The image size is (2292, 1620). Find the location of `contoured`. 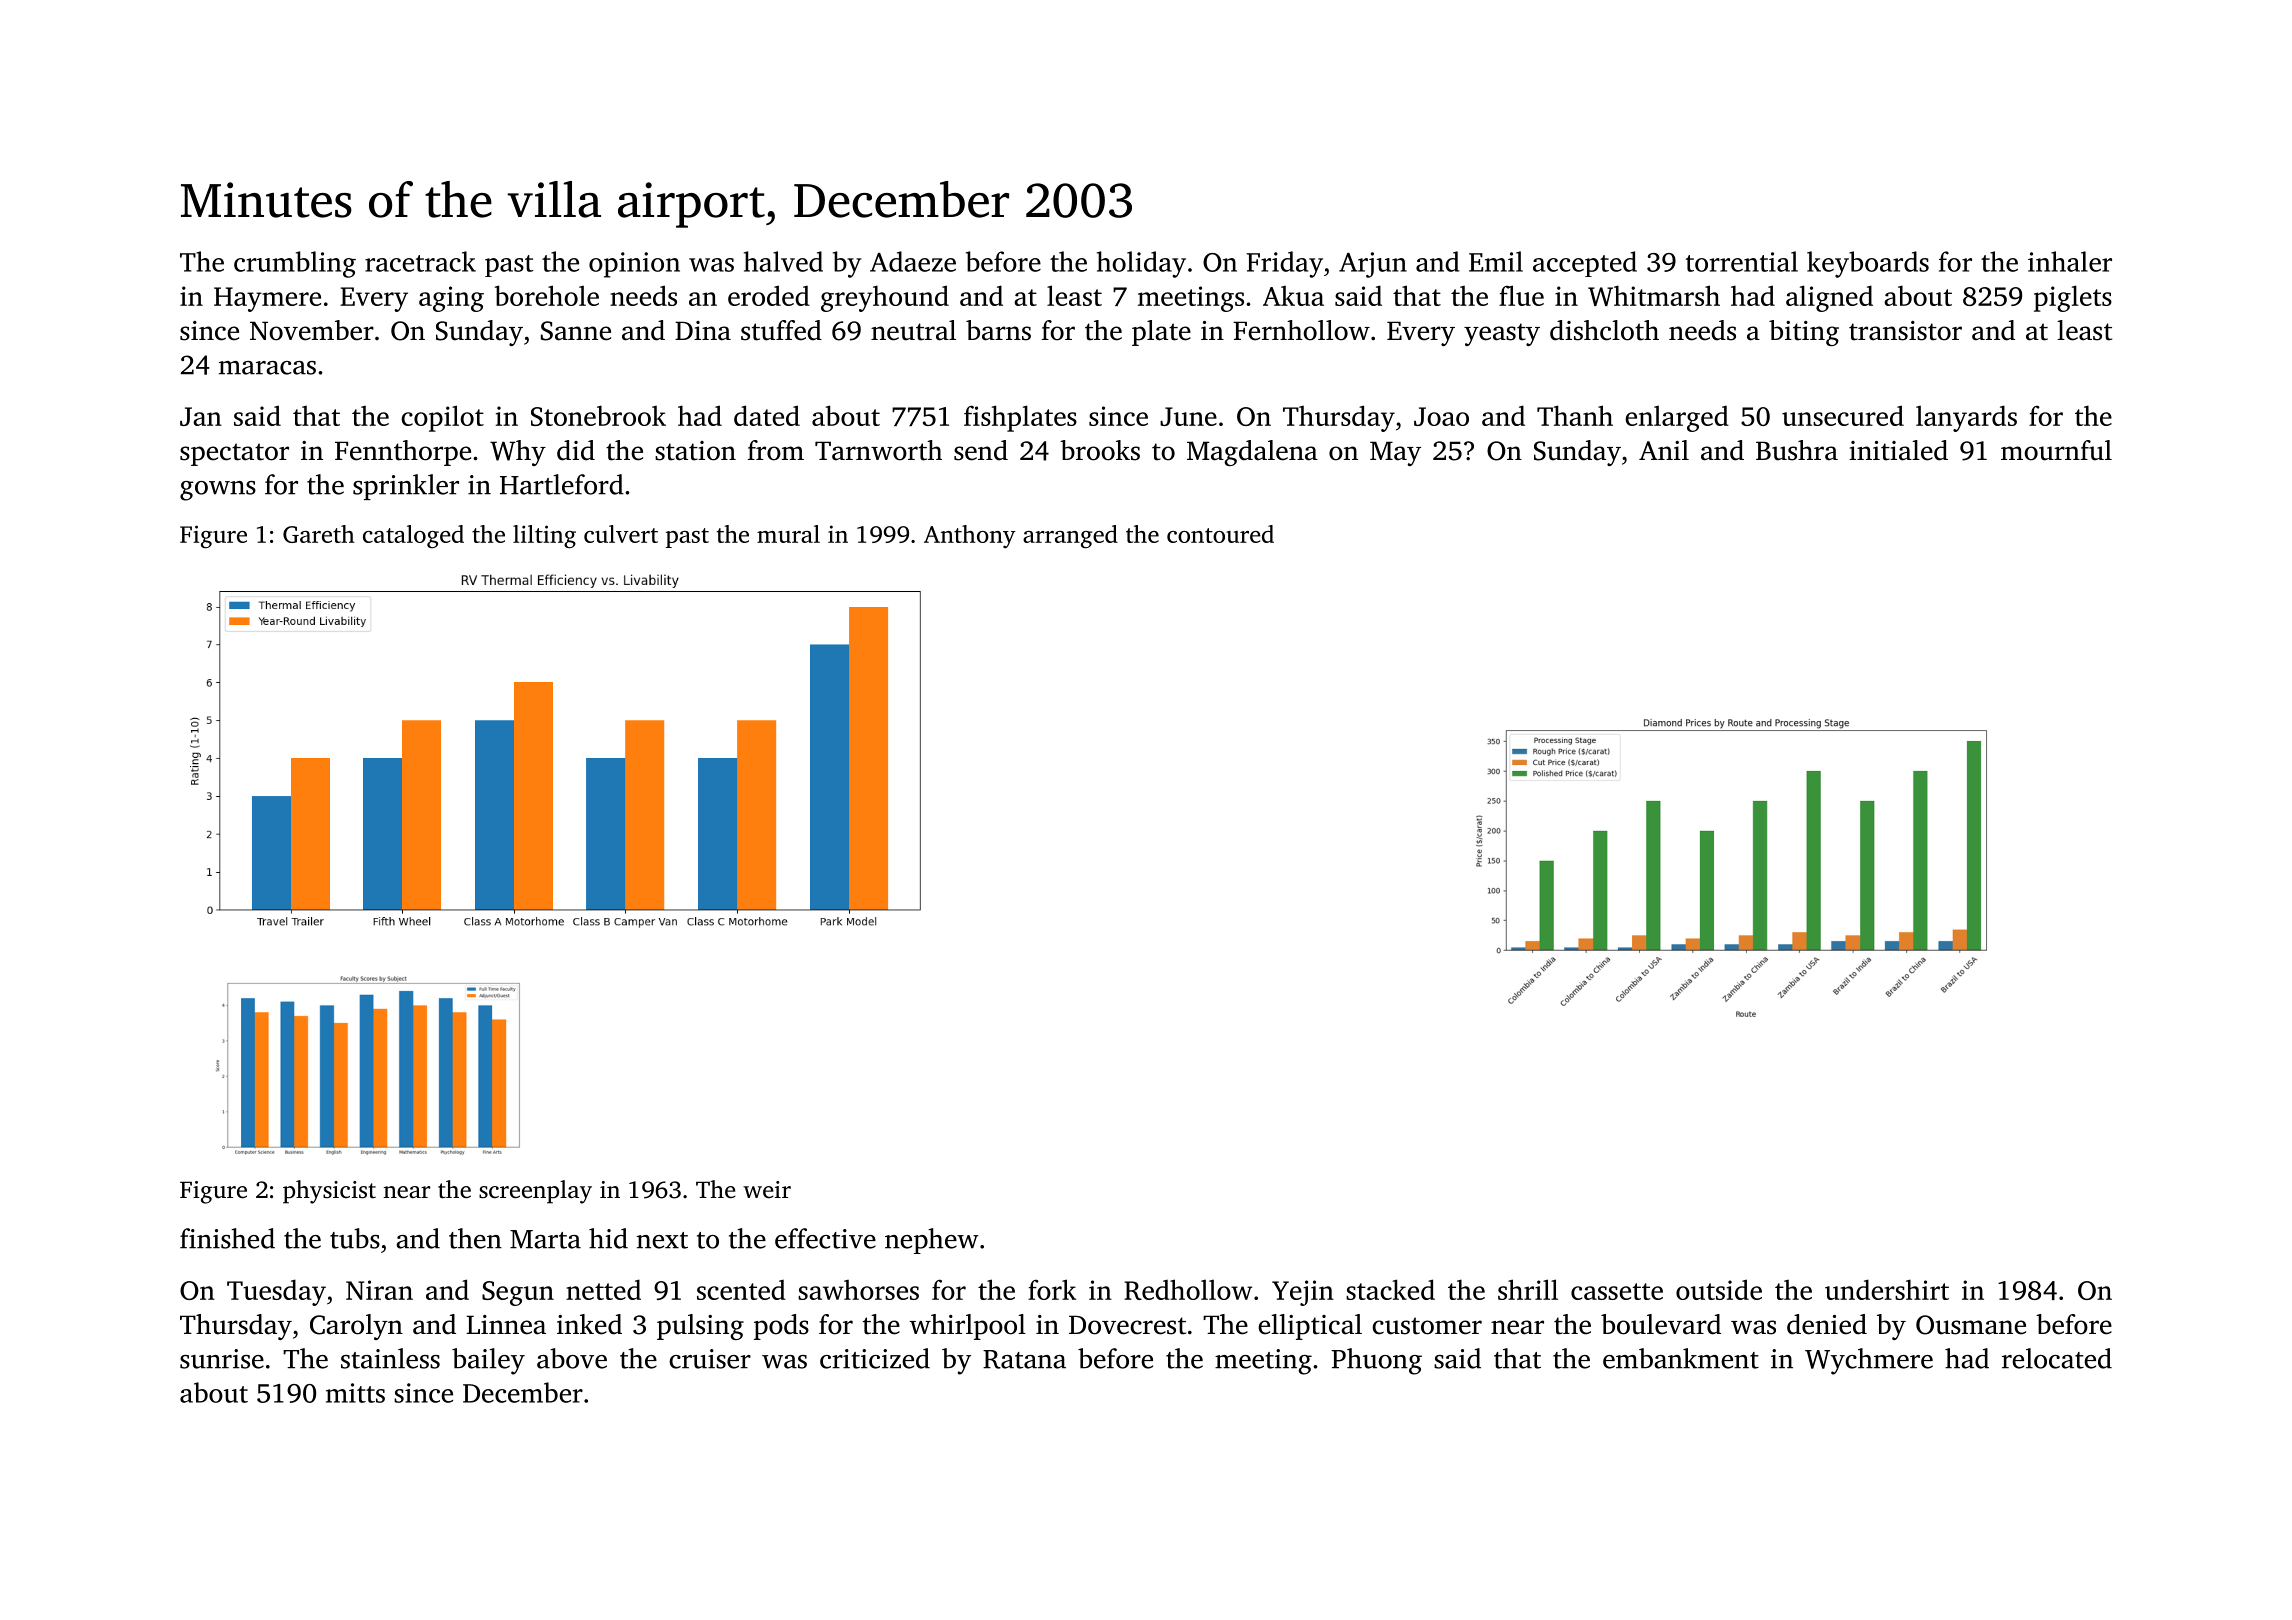

contoured is located at coordinates (1220, 534).
